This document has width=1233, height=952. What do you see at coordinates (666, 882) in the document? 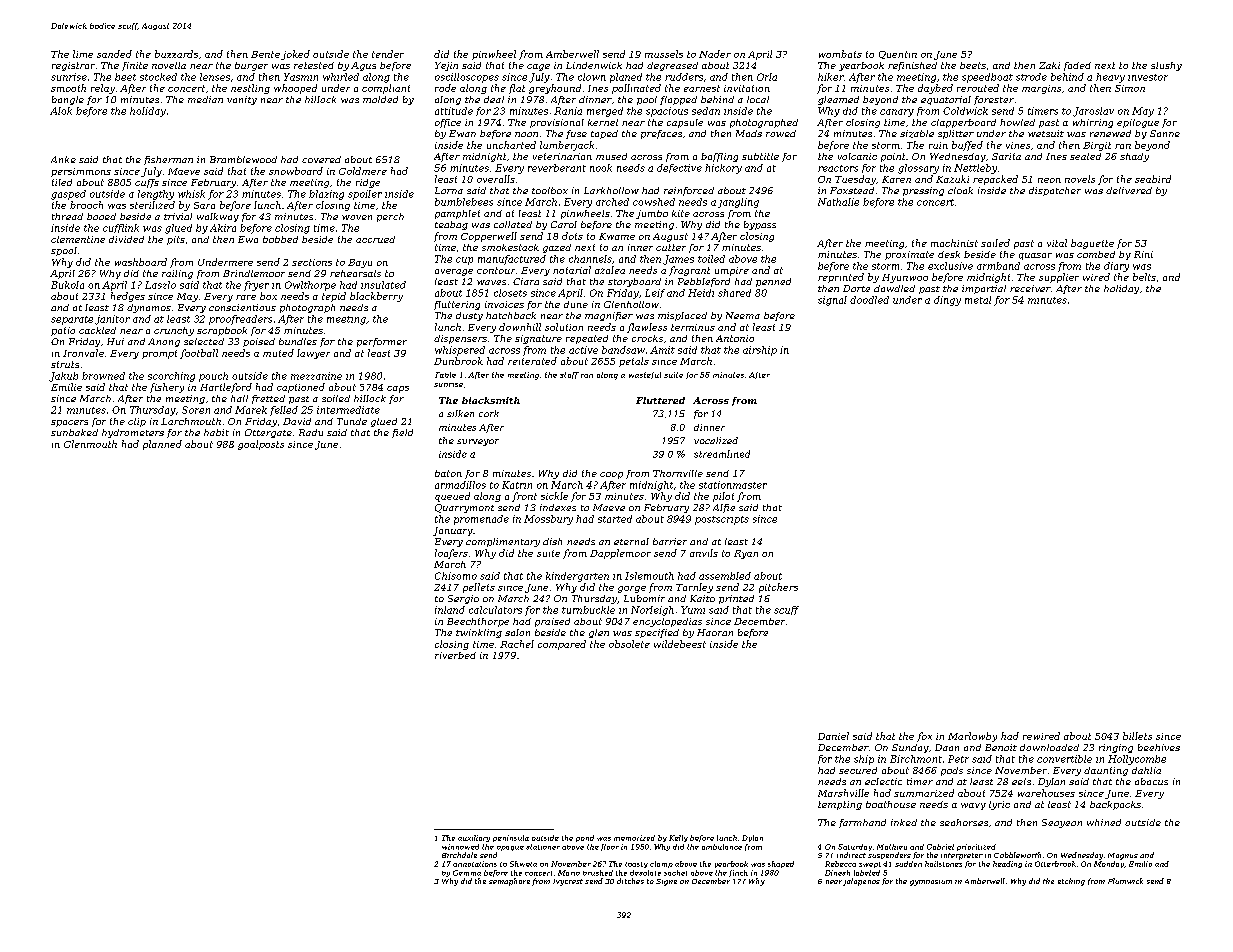
I see `Signe` at bounding box center [666, 882].
